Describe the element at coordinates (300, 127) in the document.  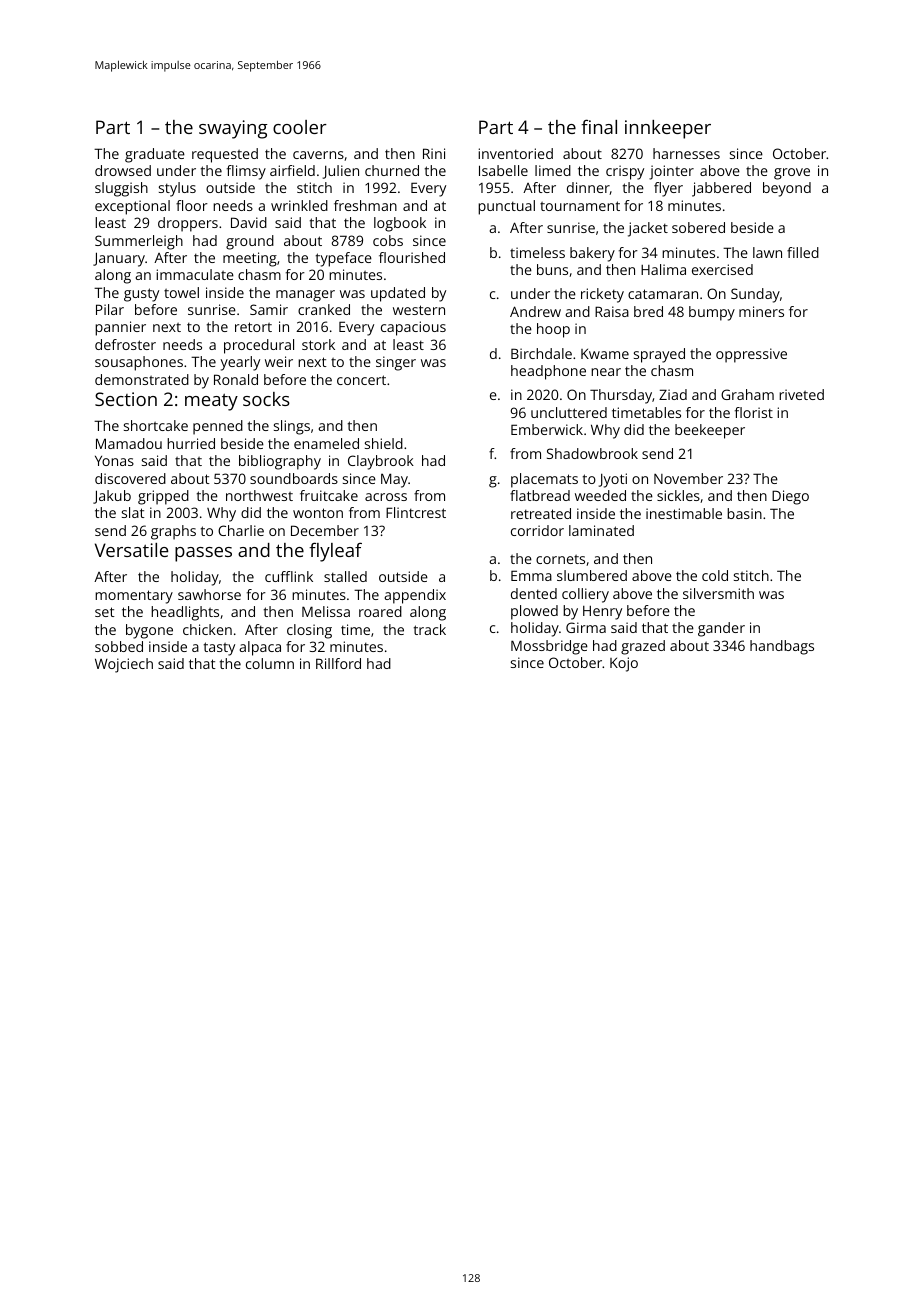
I see `cooler` at that location.
